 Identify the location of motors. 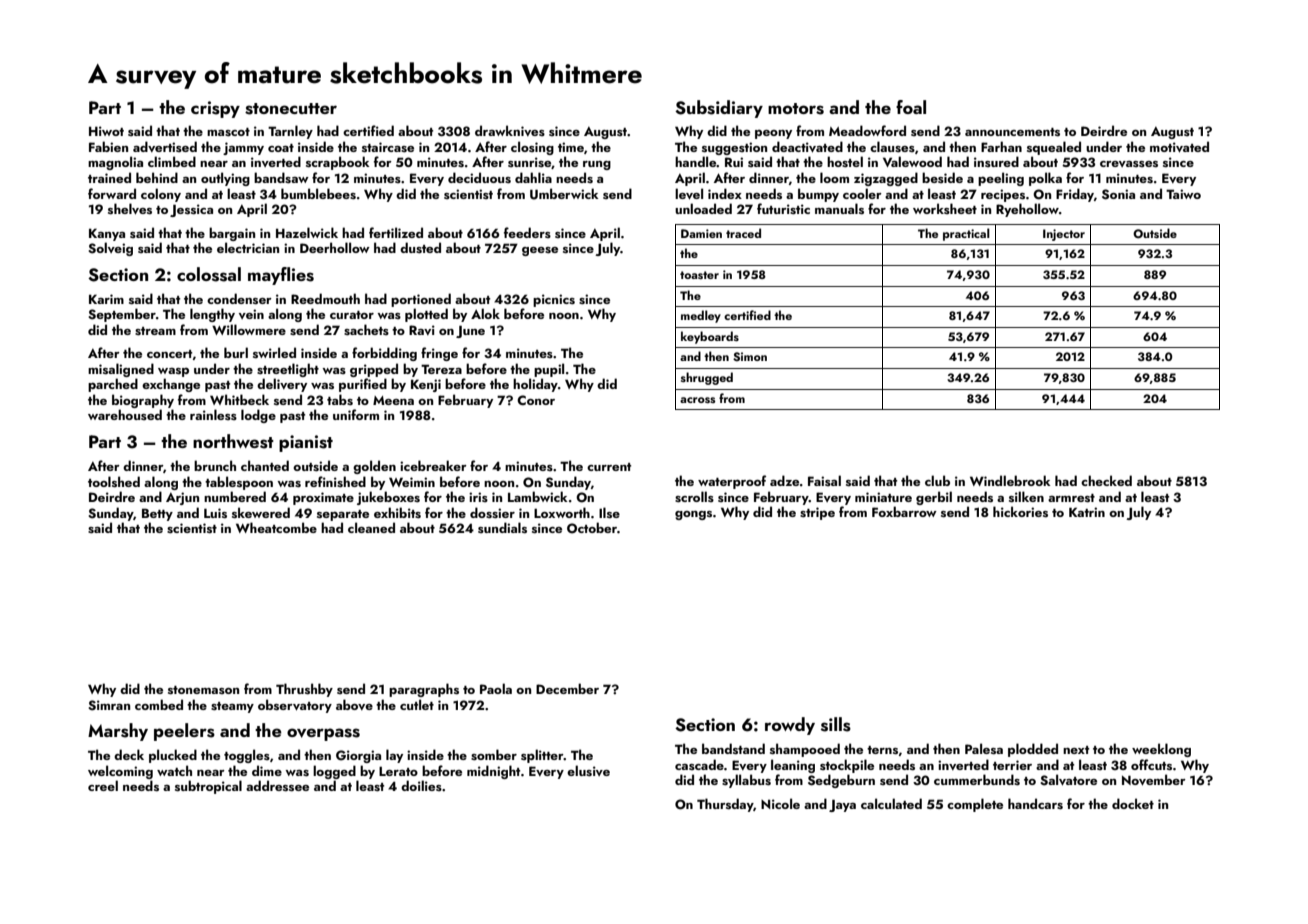
(796, 109).
